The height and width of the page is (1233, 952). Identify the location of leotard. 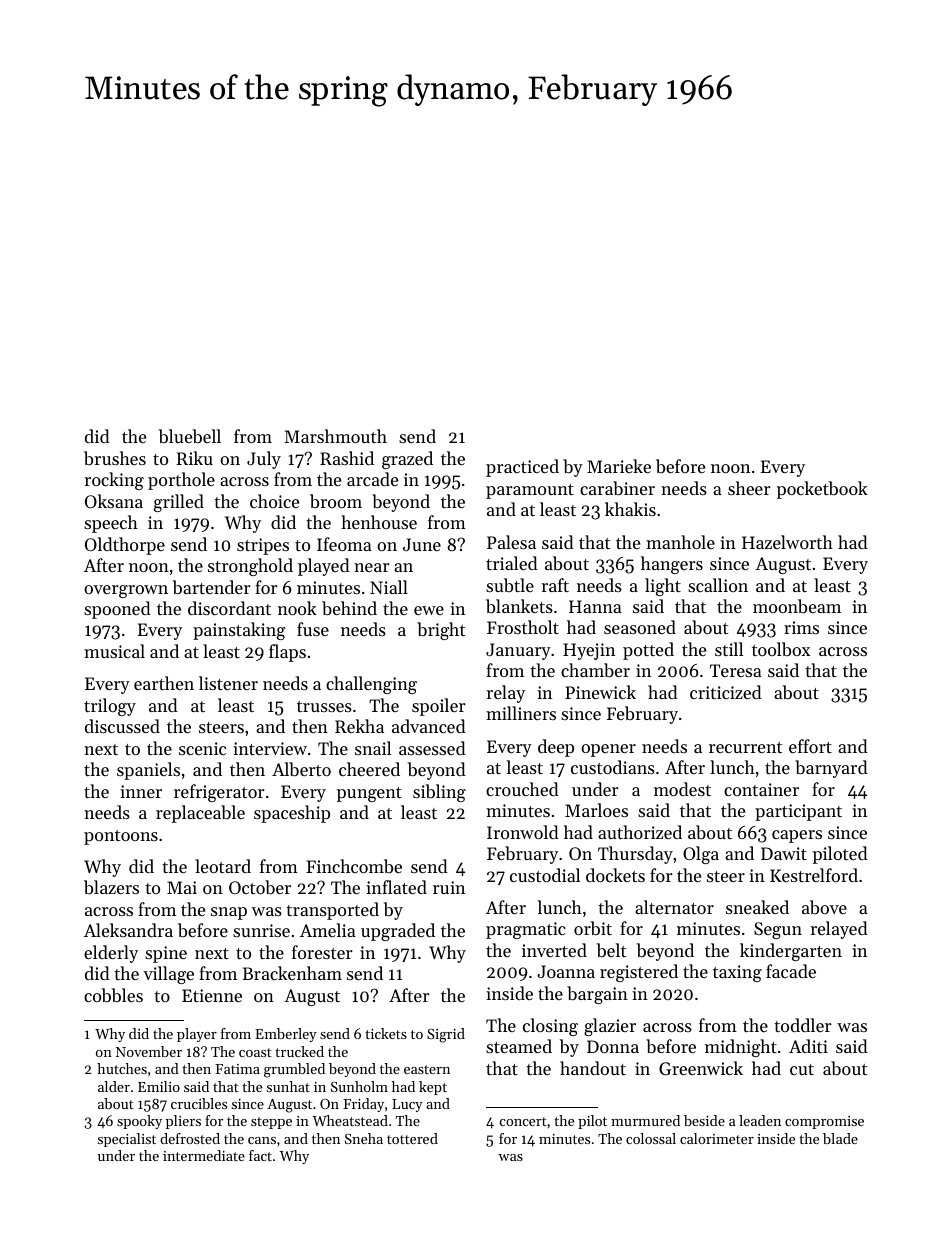
(223, 866).
